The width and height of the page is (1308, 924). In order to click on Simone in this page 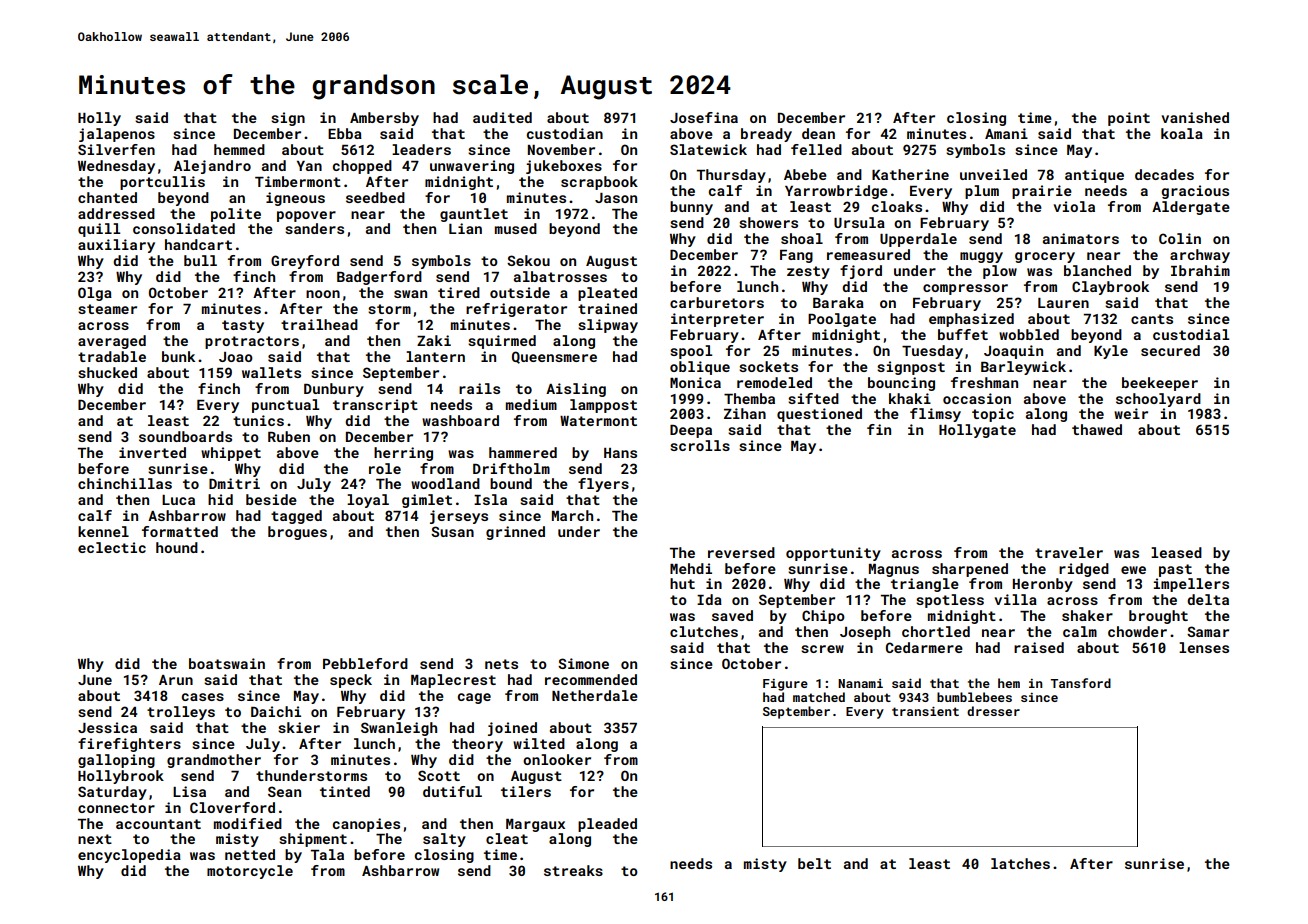, I will do `click(583, 663)`.
